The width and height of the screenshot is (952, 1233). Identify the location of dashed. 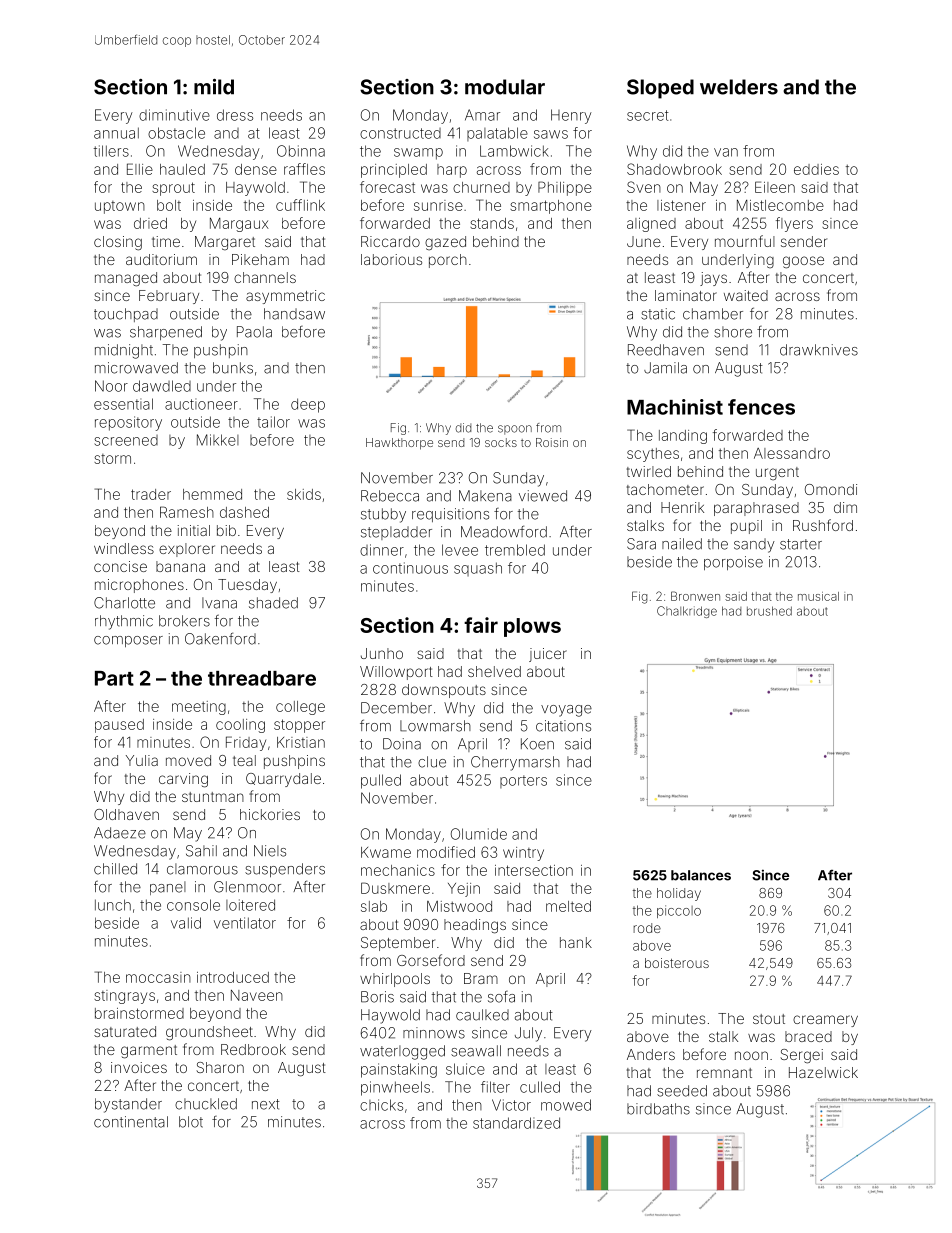
(244, 512).
